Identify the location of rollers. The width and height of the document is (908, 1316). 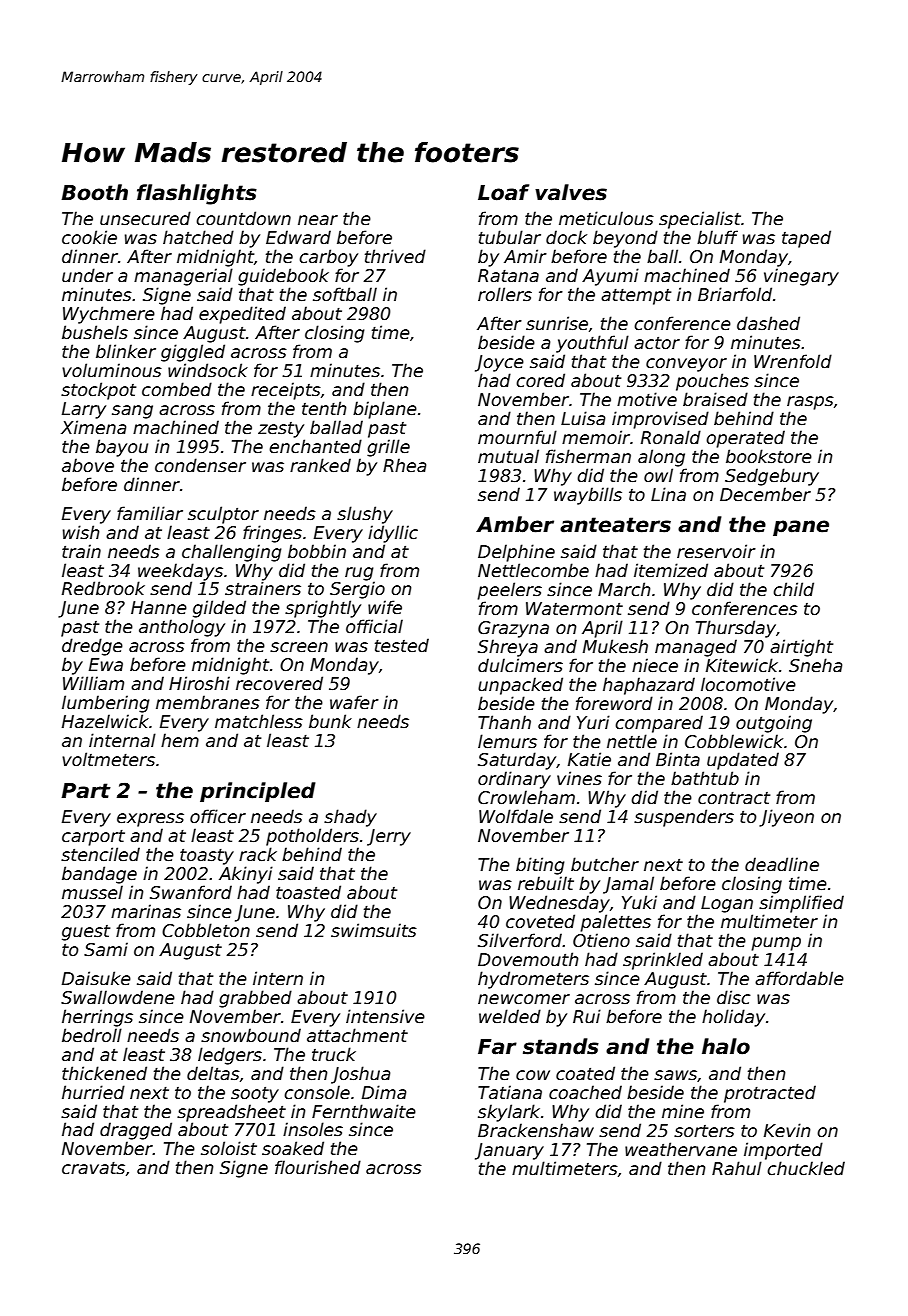
(505, 294).
